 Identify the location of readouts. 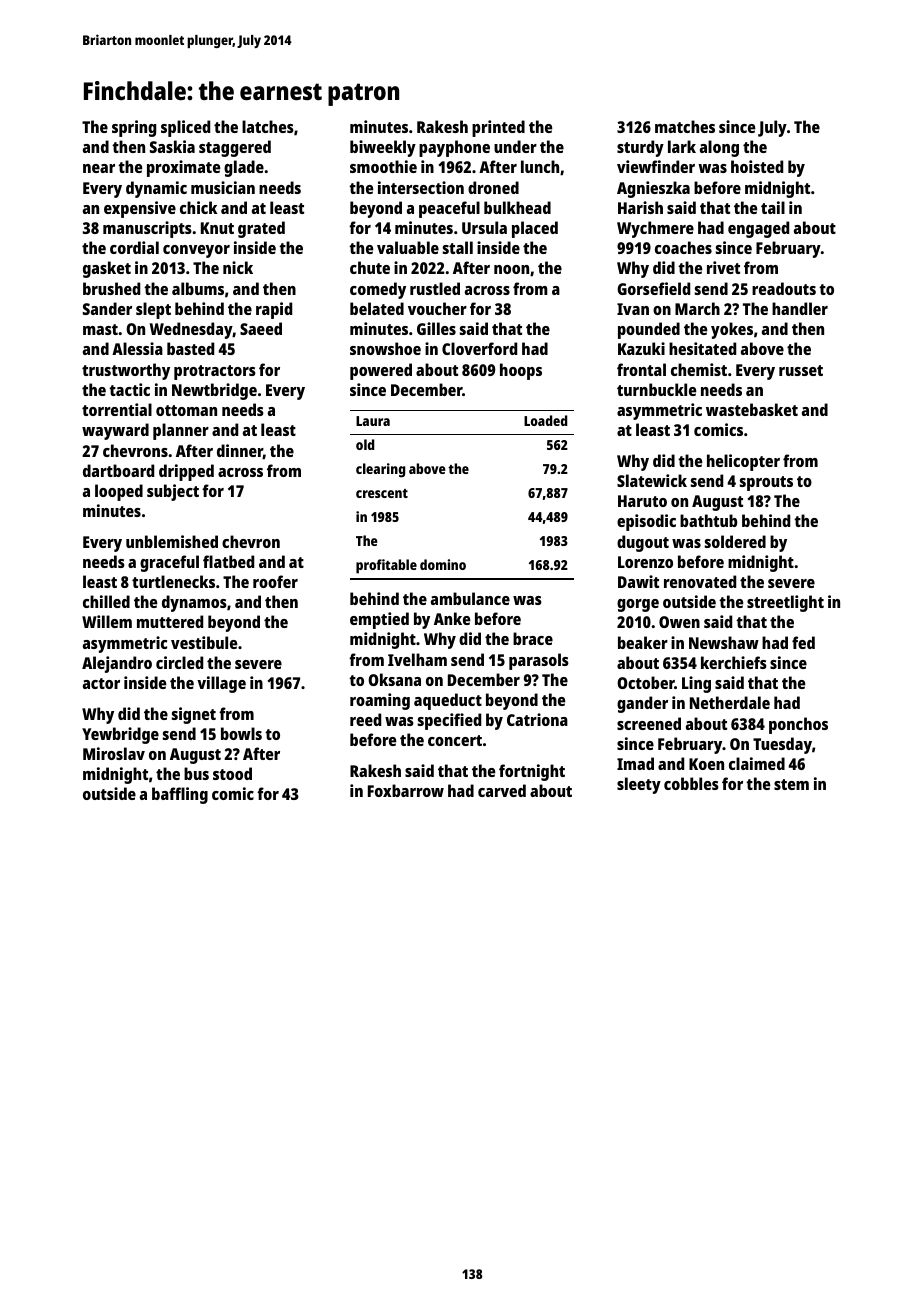
(784, 288).
